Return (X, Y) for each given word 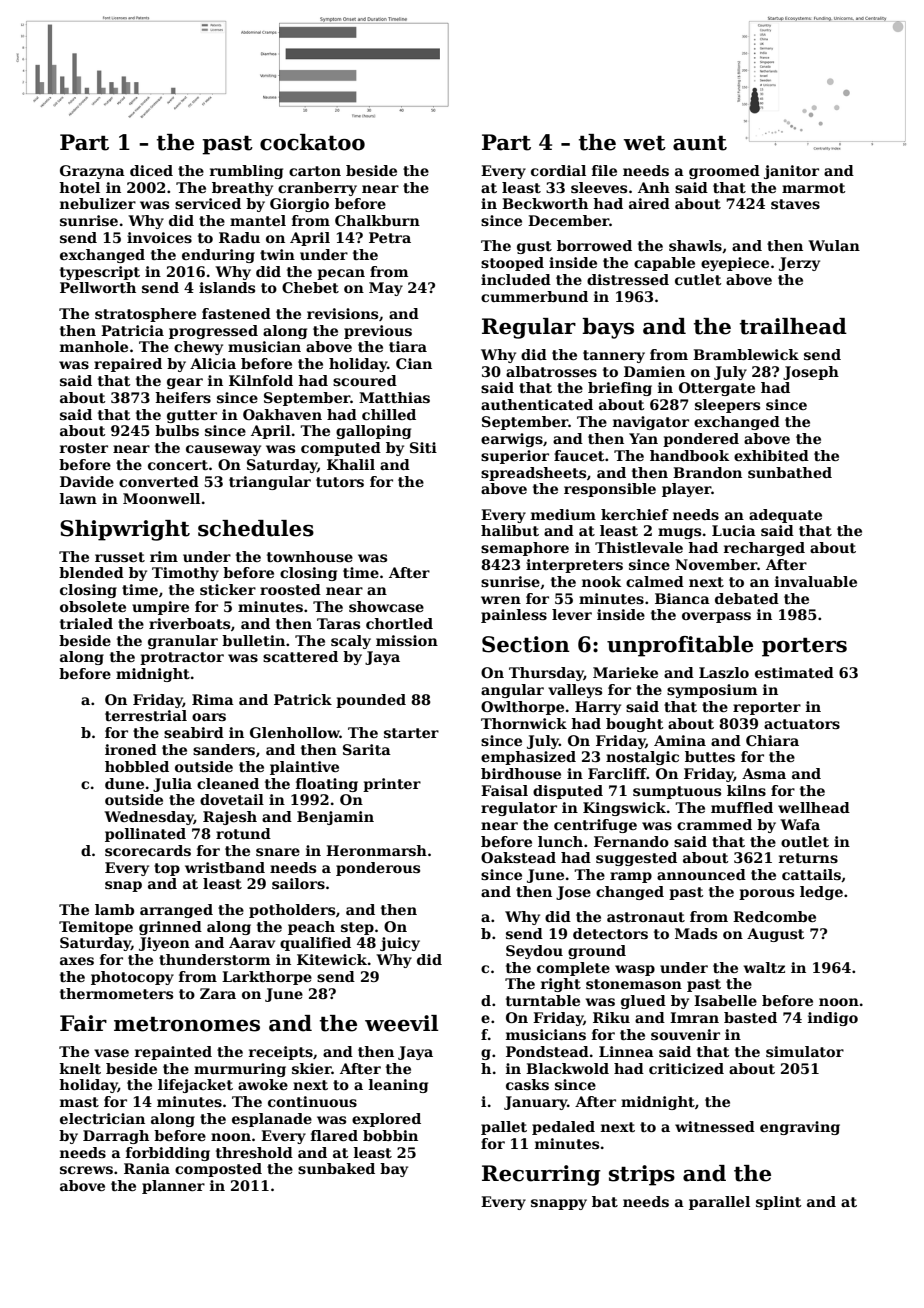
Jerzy (799, 264)
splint (778, 1203)
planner (173, 1187)
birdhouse (521, 773)
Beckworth (545, 203)
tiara (408, 346)
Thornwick (524, 723)
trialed (86, 623)
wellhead (814, 807)
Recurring (541, 1175)
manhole (94, 346)
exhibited (771, 455)
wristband (225, 867)
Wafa (800, 824)
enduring (218, 256)
